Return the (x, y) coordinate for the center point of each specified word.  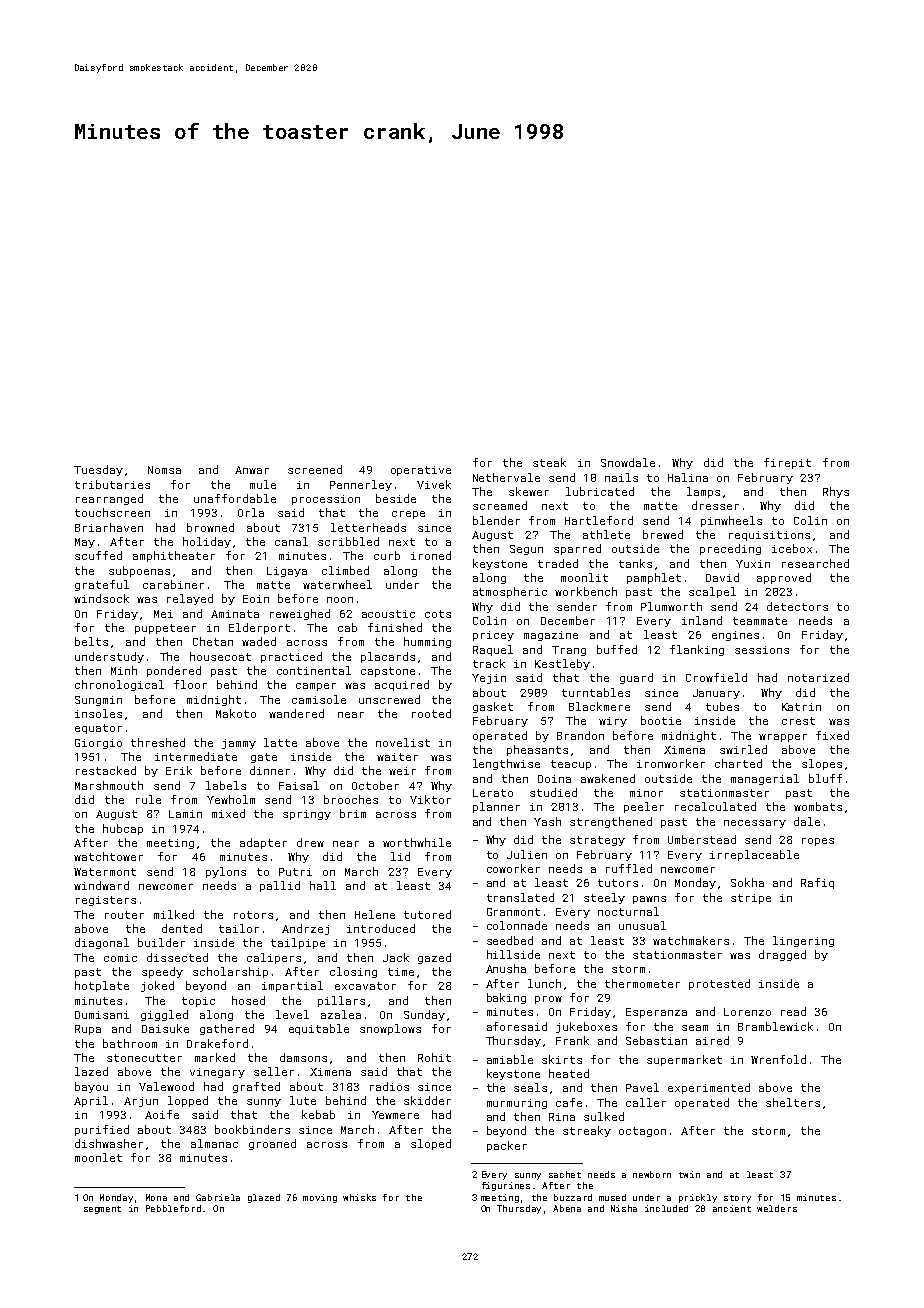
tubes (722, 706)
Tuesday (98, 470)
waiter (397, 757)
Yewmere (395, 1115)
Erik (179, 770)
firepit (787, 463)
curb (387, 555)
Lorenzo (747, 1012)
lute (303, 1100)
